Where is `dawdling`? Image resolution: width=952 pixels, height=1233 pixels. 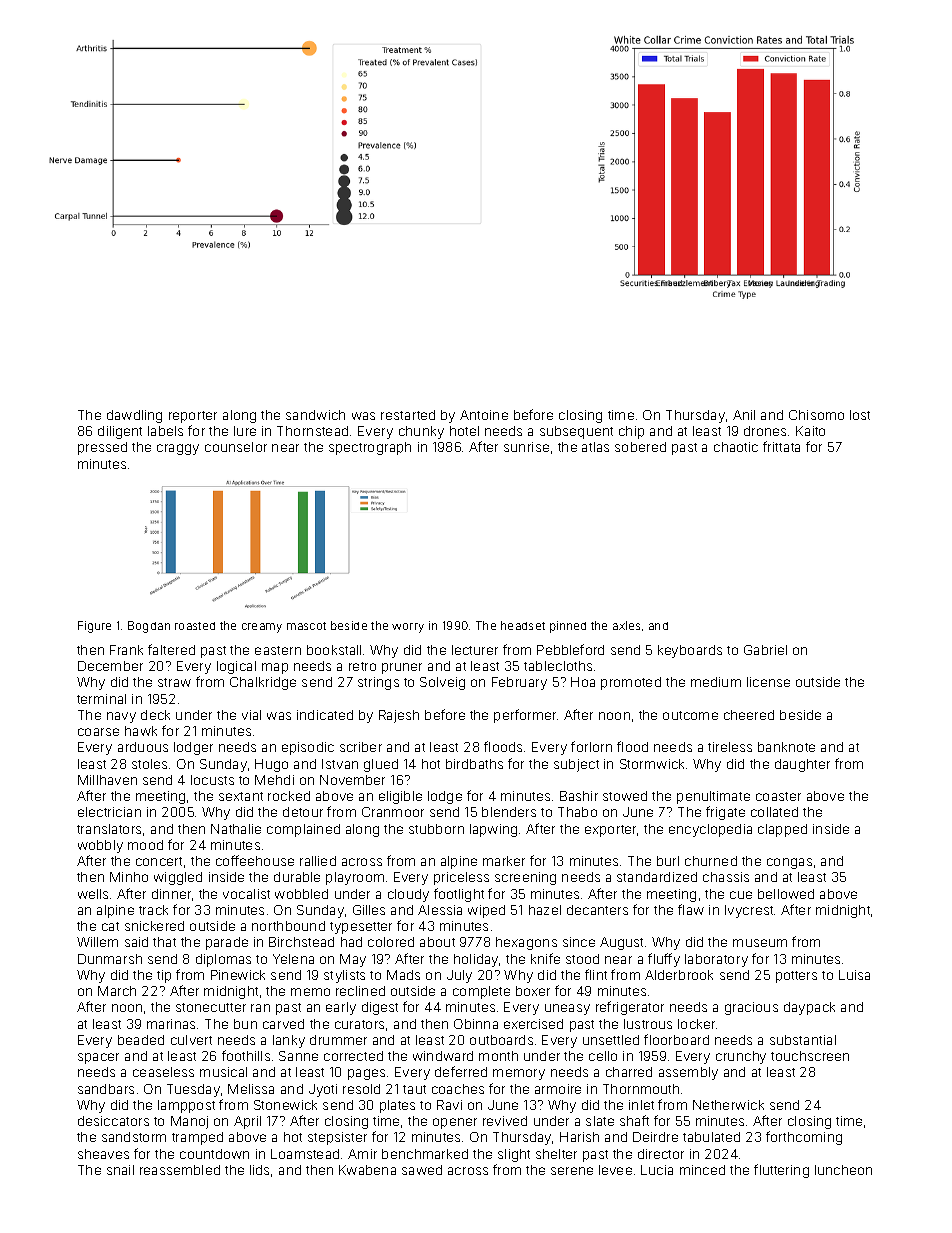 dawdling is located at coordinates (134, 416).
